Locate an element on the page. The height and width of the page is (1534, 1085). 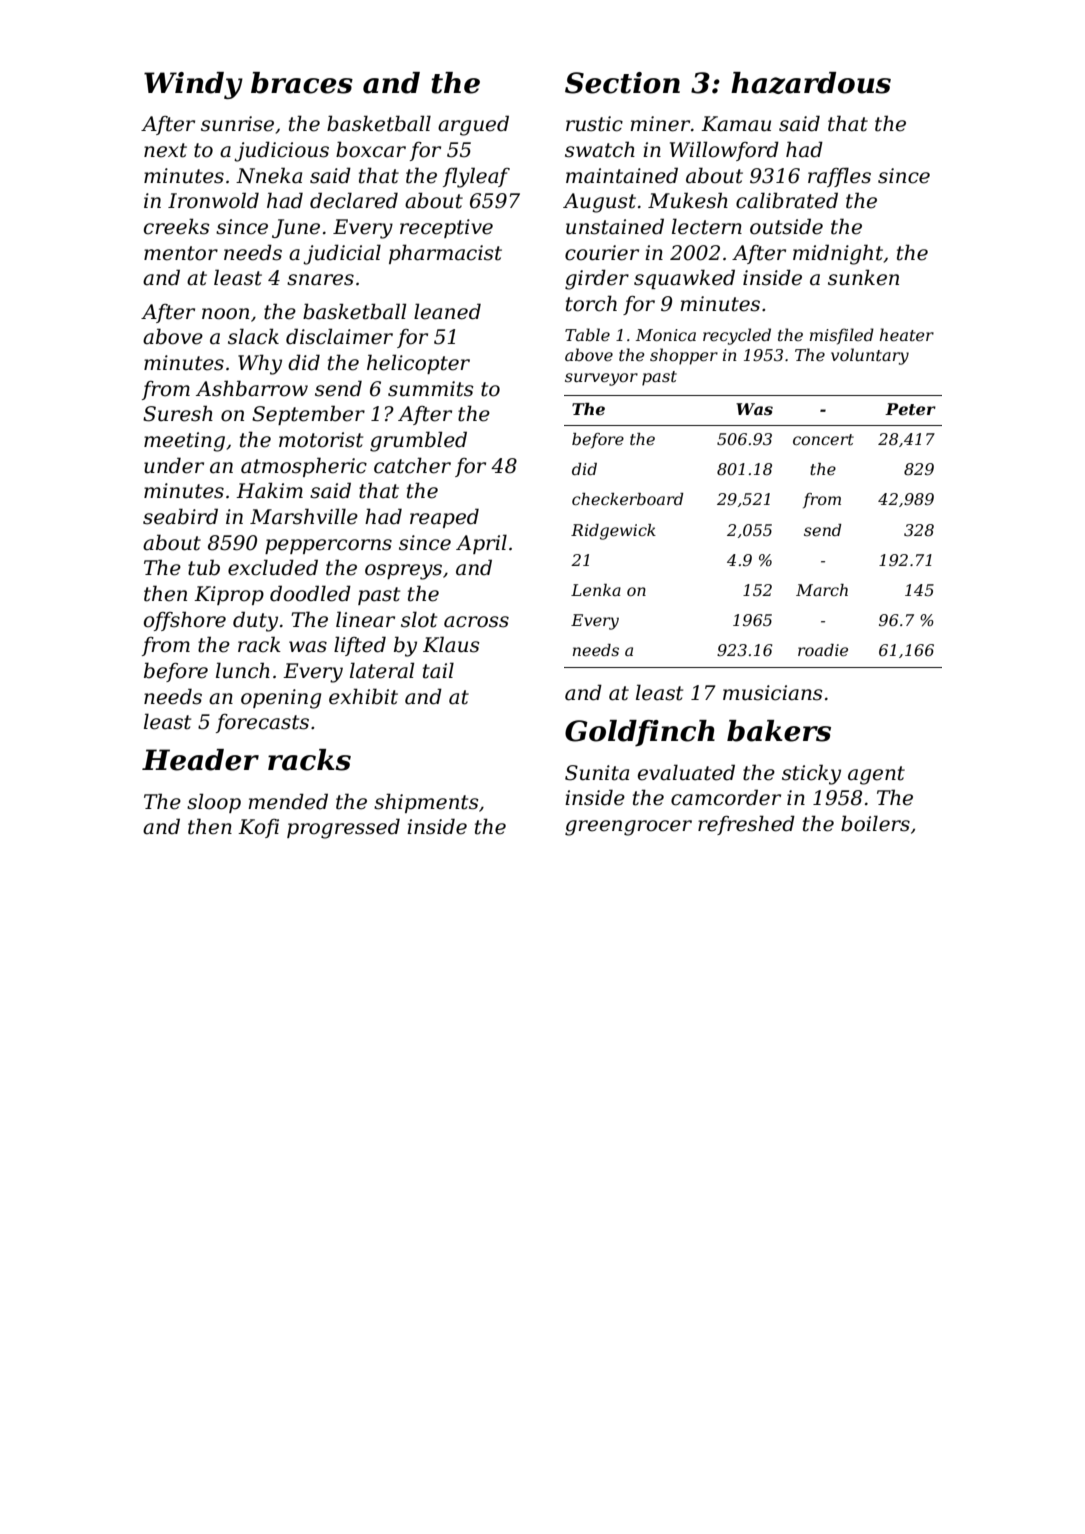
refreshed is located at coordinates (746, 825).
